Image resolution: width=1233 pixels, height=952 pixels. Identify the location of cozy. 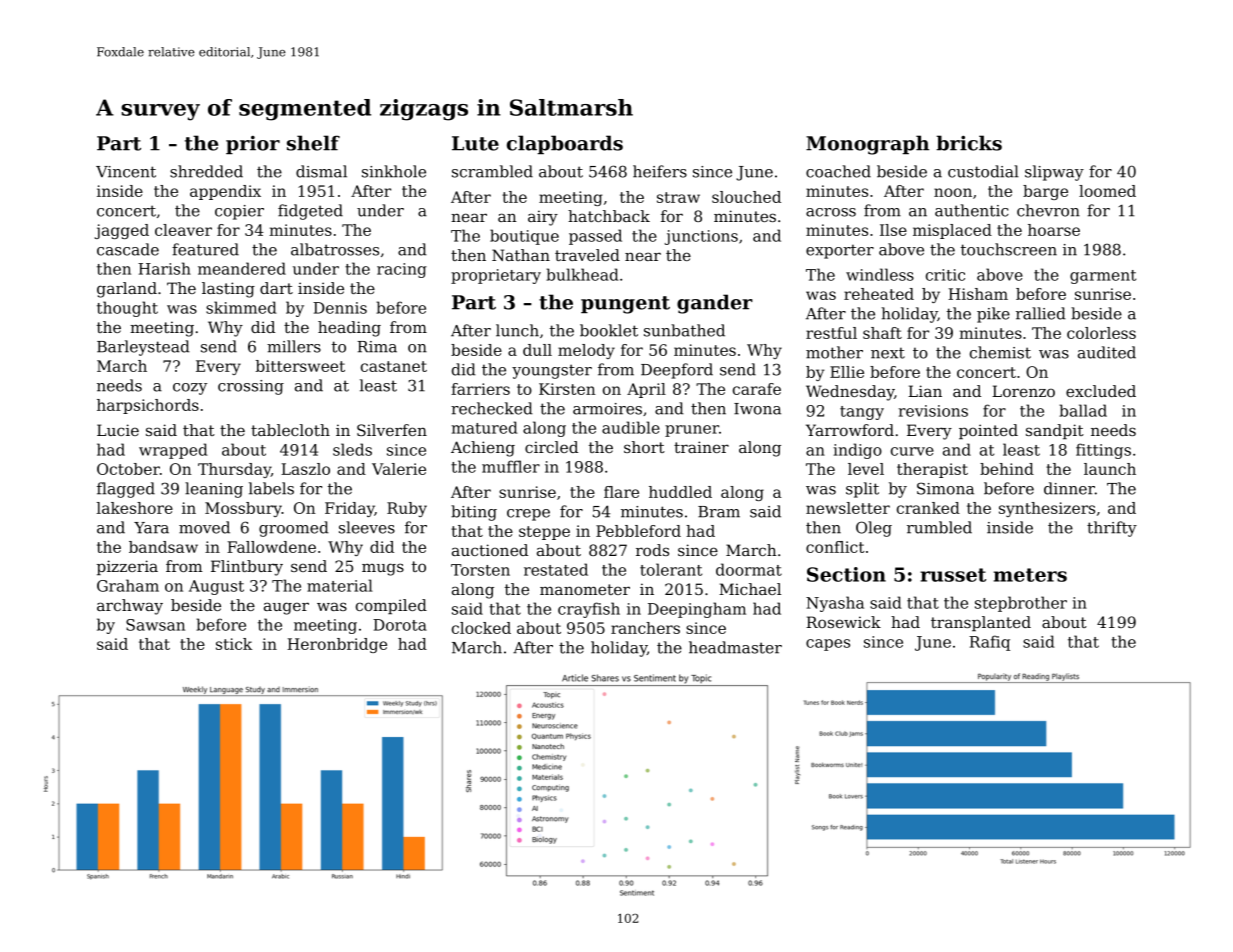
(190, 389).
